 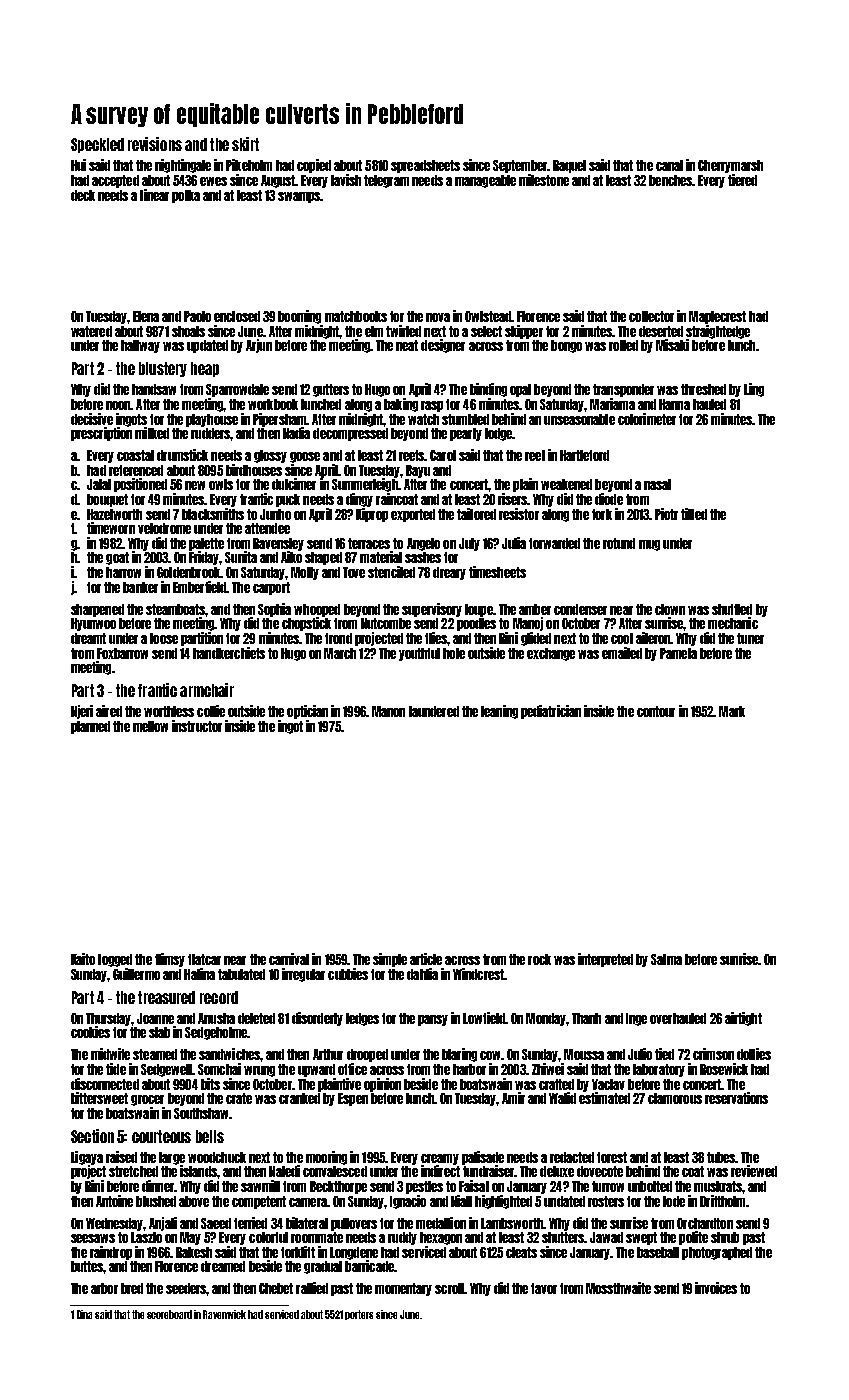 What do you see at coordinates (150, 726) in the image?
I see `mellow` at bounding box center [150, 726].
